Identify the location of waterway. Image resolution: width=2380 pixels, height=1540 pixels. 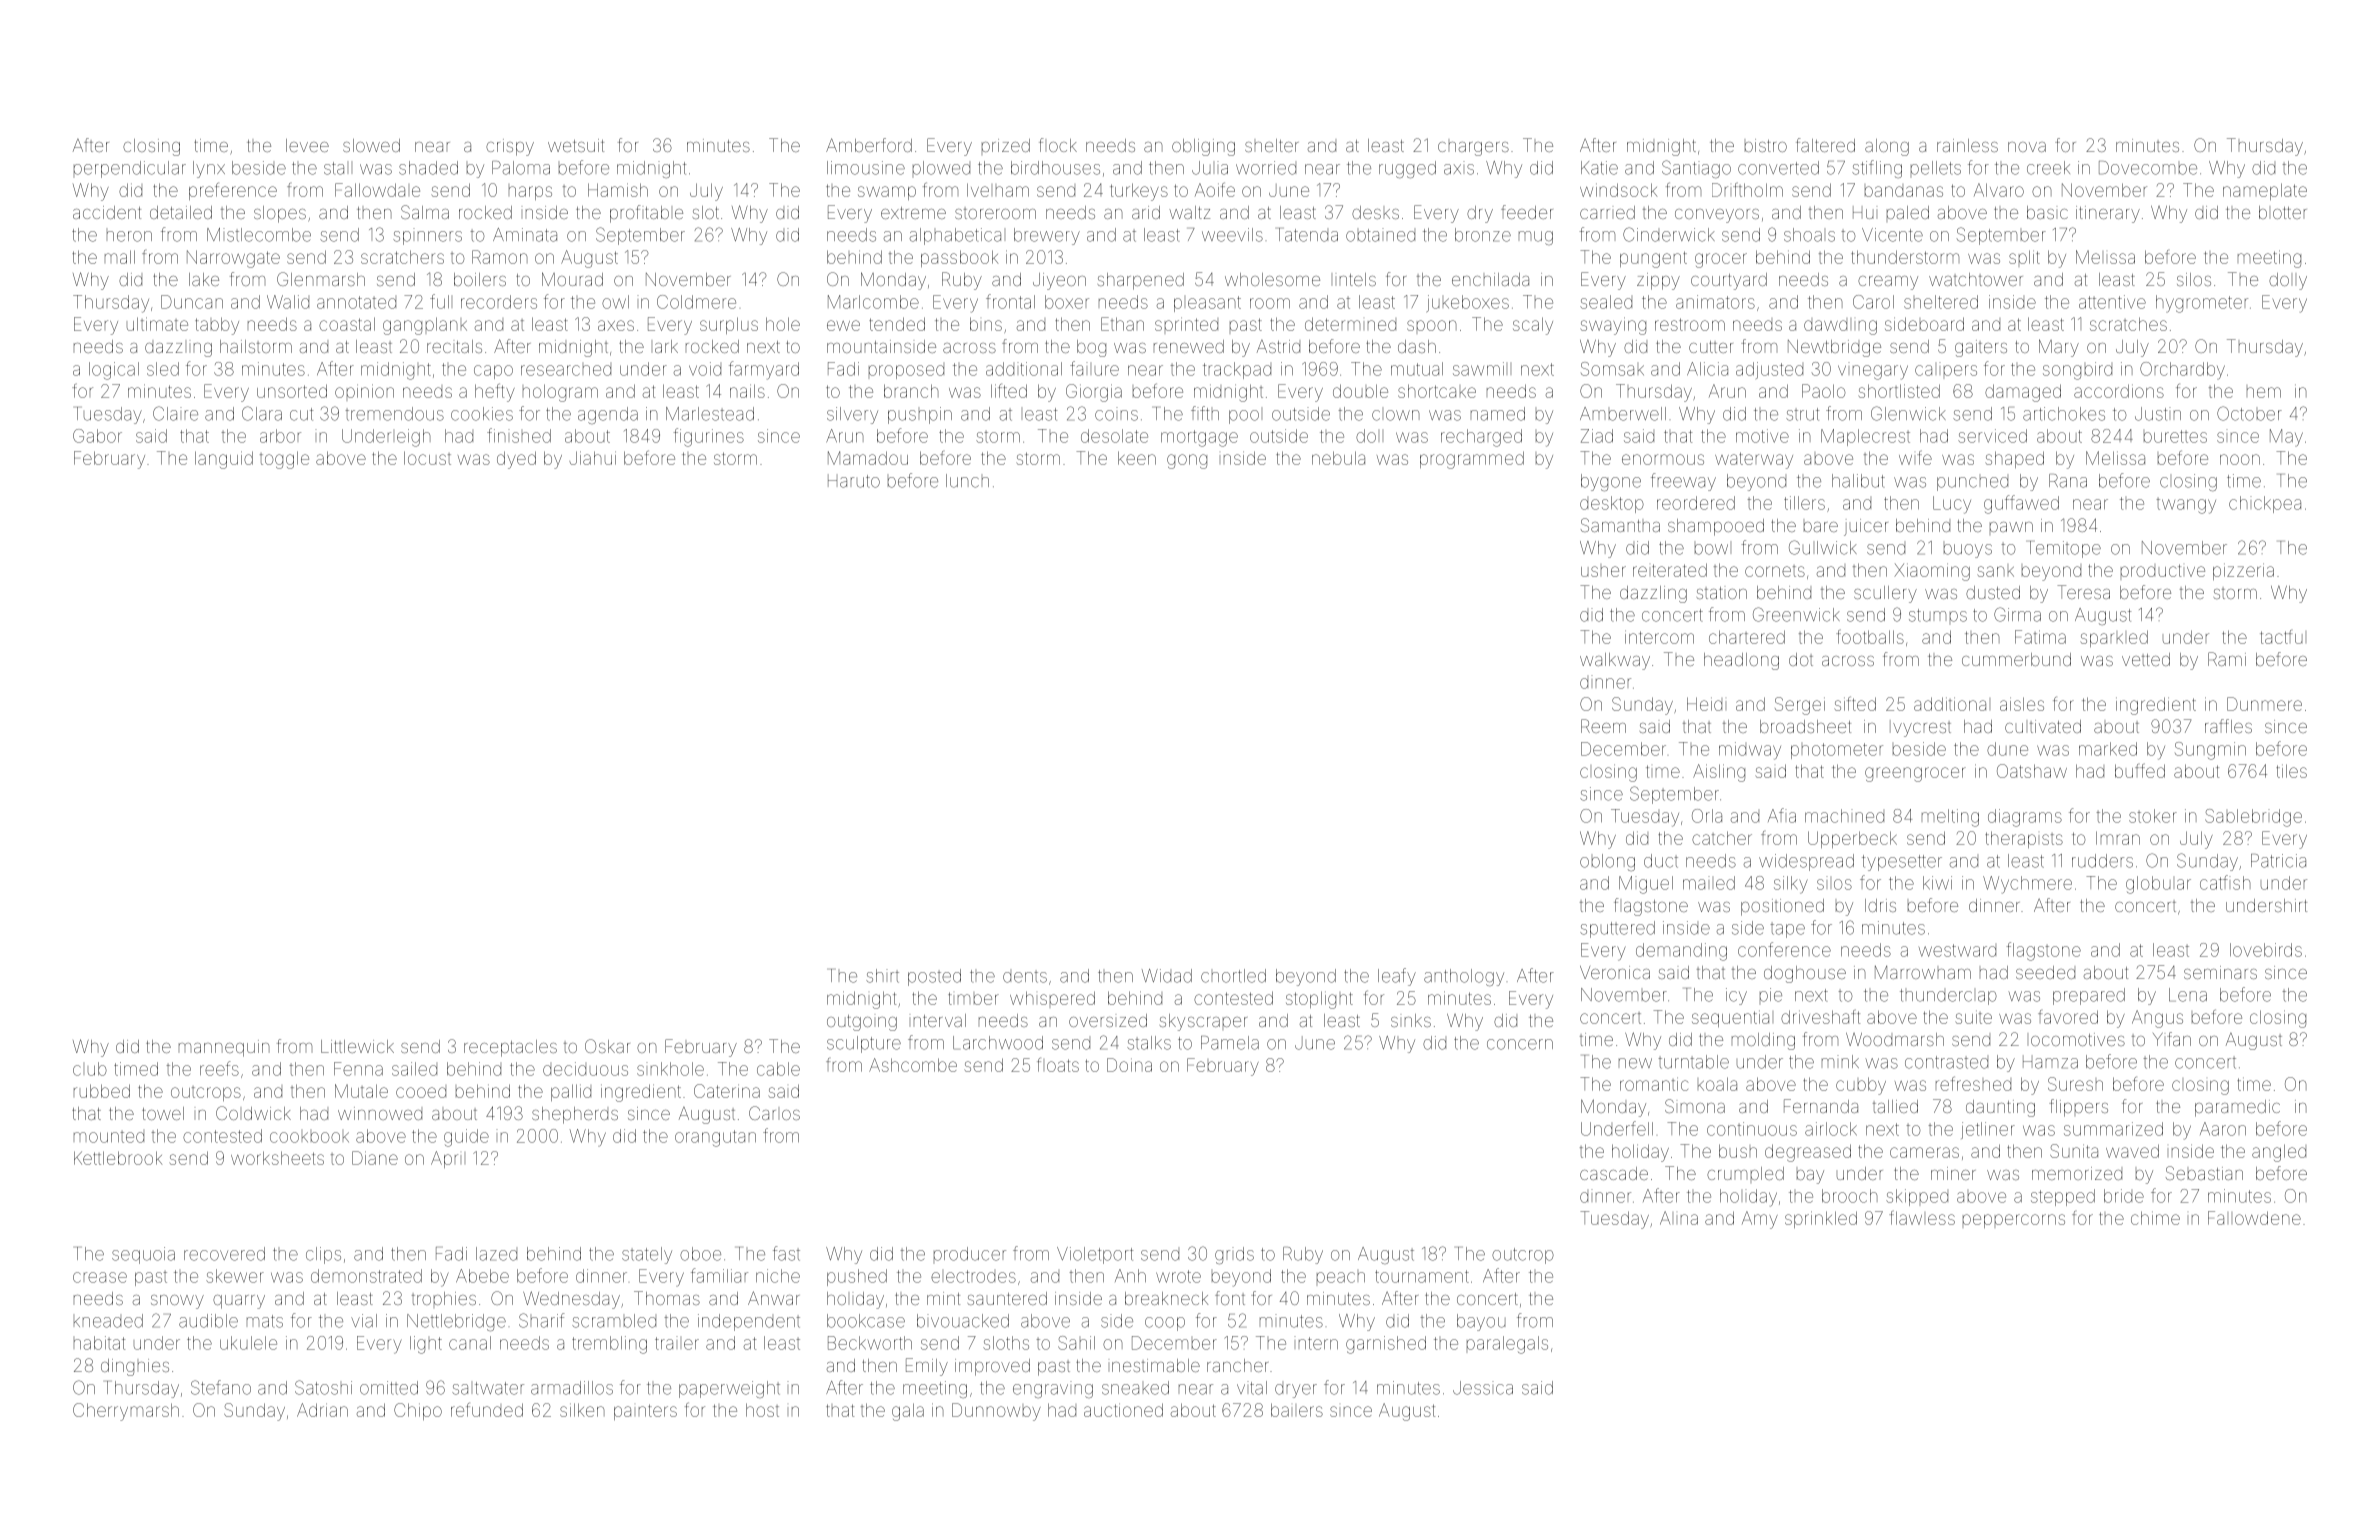
(1754, 460).
